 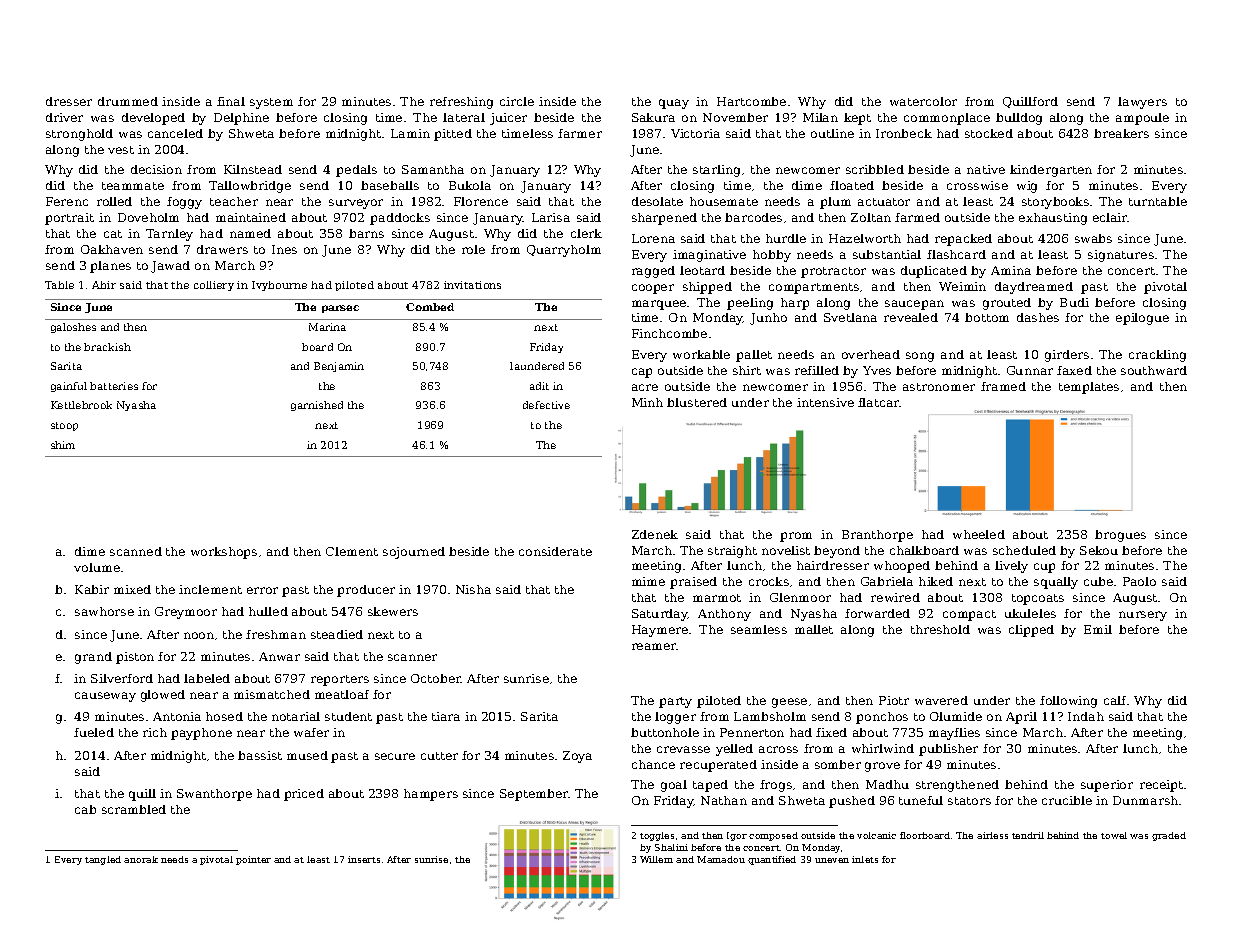 What do you see at coordinates (674, 104) in the screenshot?
I see `quay` at bounding box center [674, 104].
